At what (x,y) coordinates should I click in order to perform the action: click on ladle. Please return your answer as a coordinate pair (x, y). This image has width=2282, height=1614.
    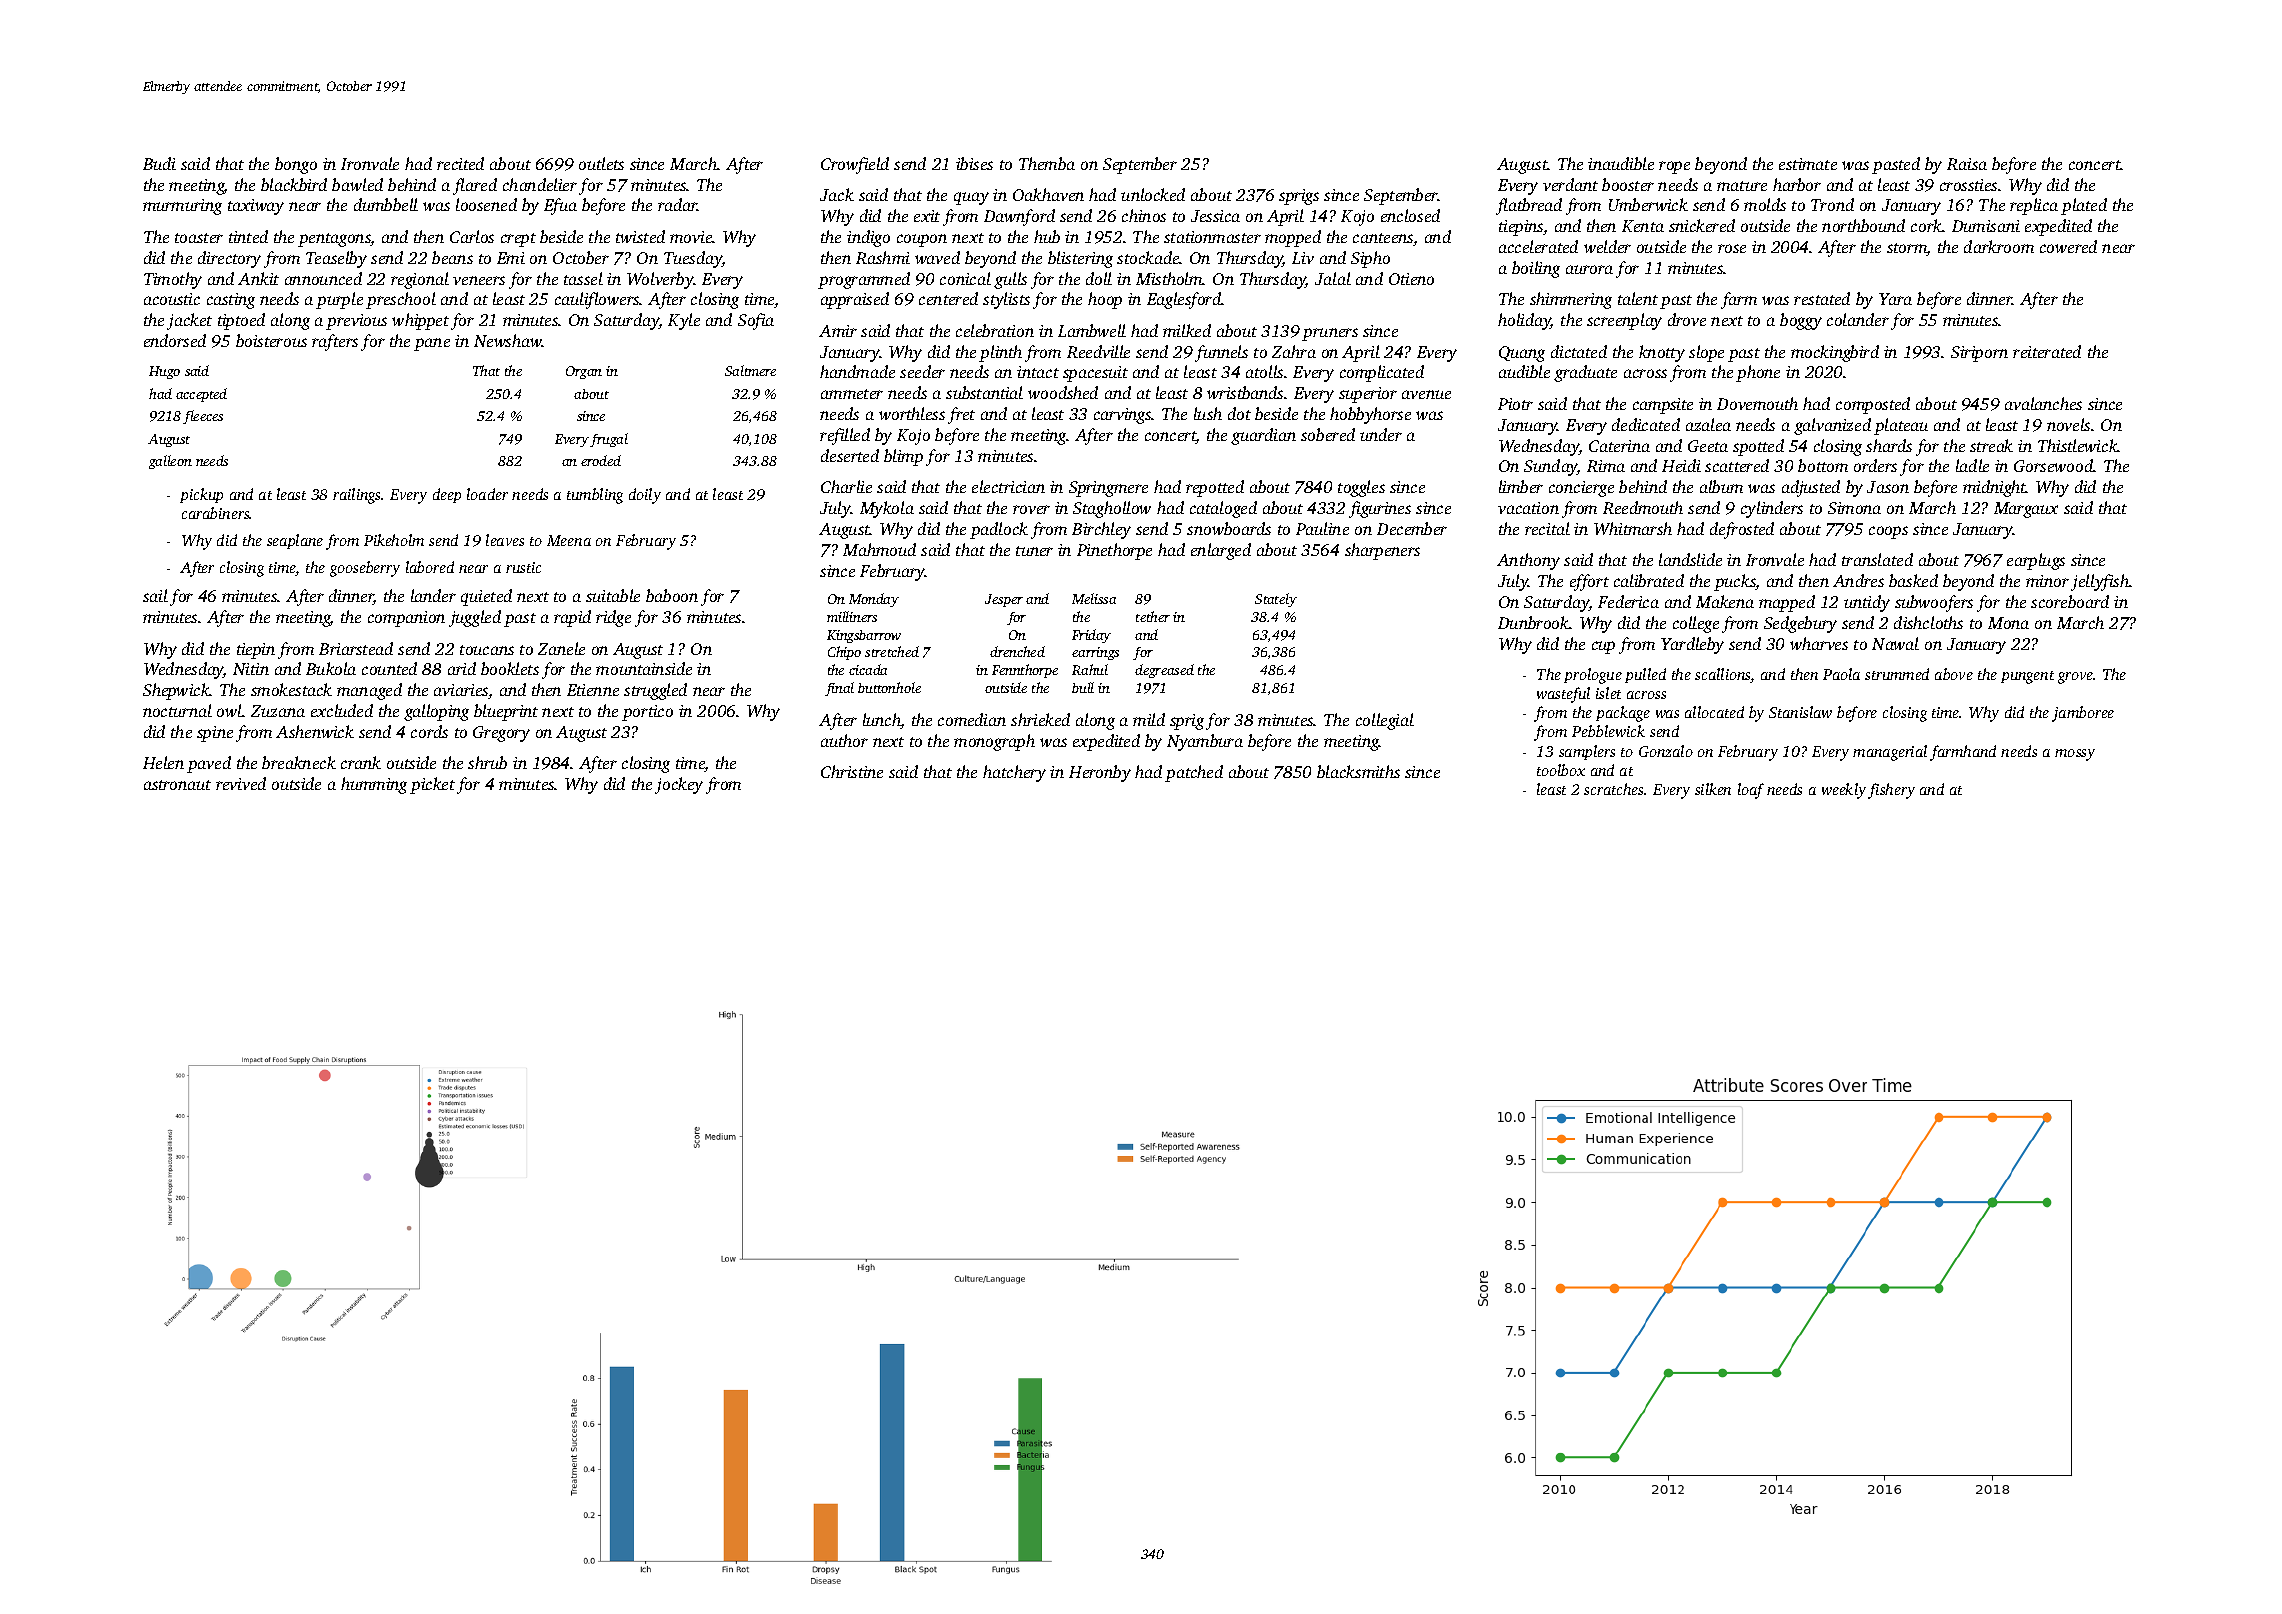
    Looking at the image, I should click on (1972, 465).
